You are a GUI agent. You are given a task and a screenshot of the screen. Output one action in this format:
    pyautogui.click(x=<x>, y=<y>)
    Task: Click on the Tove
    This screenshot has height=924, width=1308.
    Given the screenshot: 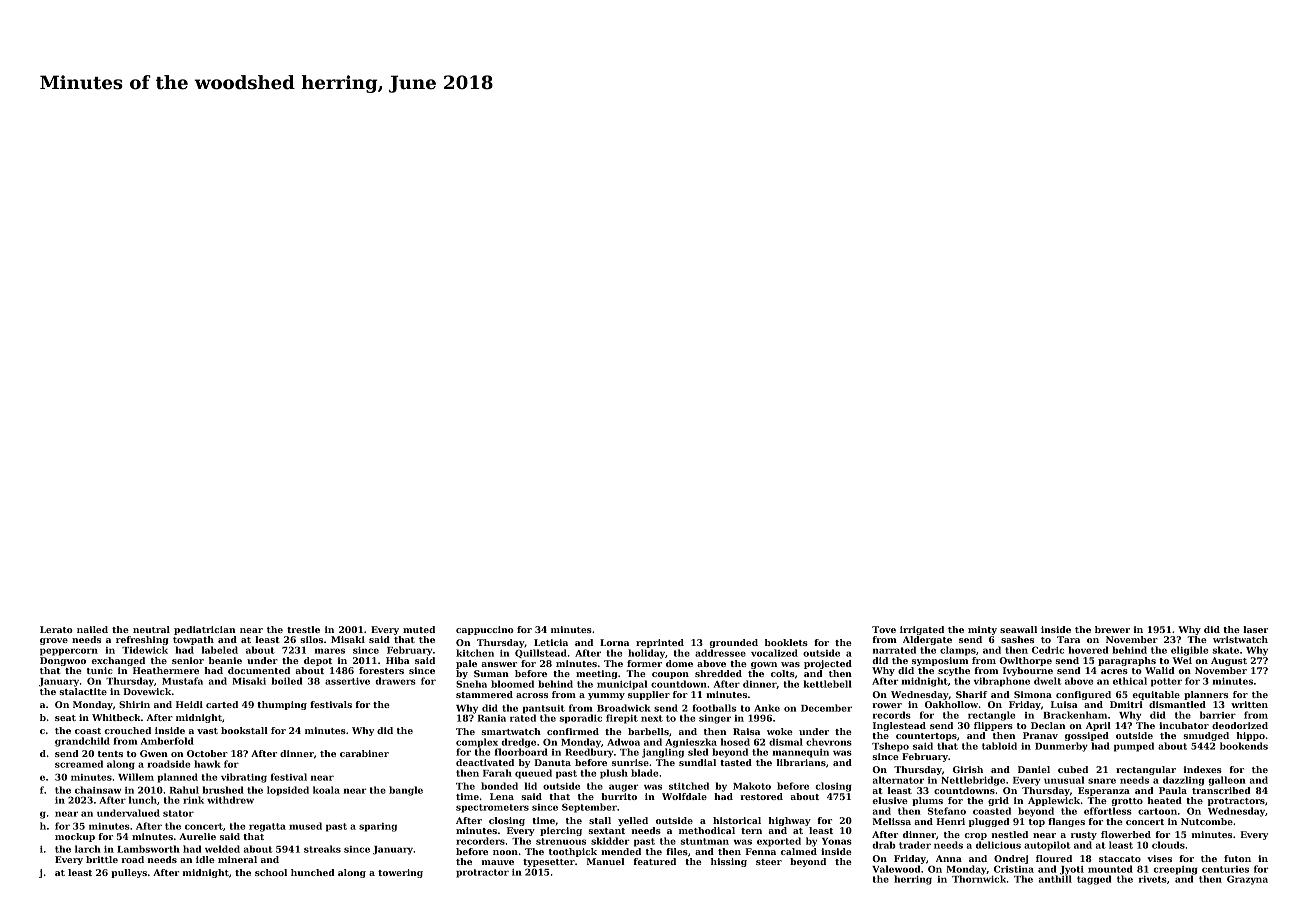 What is the action you would take?
    pyautogui.click(x=884, y=629)
